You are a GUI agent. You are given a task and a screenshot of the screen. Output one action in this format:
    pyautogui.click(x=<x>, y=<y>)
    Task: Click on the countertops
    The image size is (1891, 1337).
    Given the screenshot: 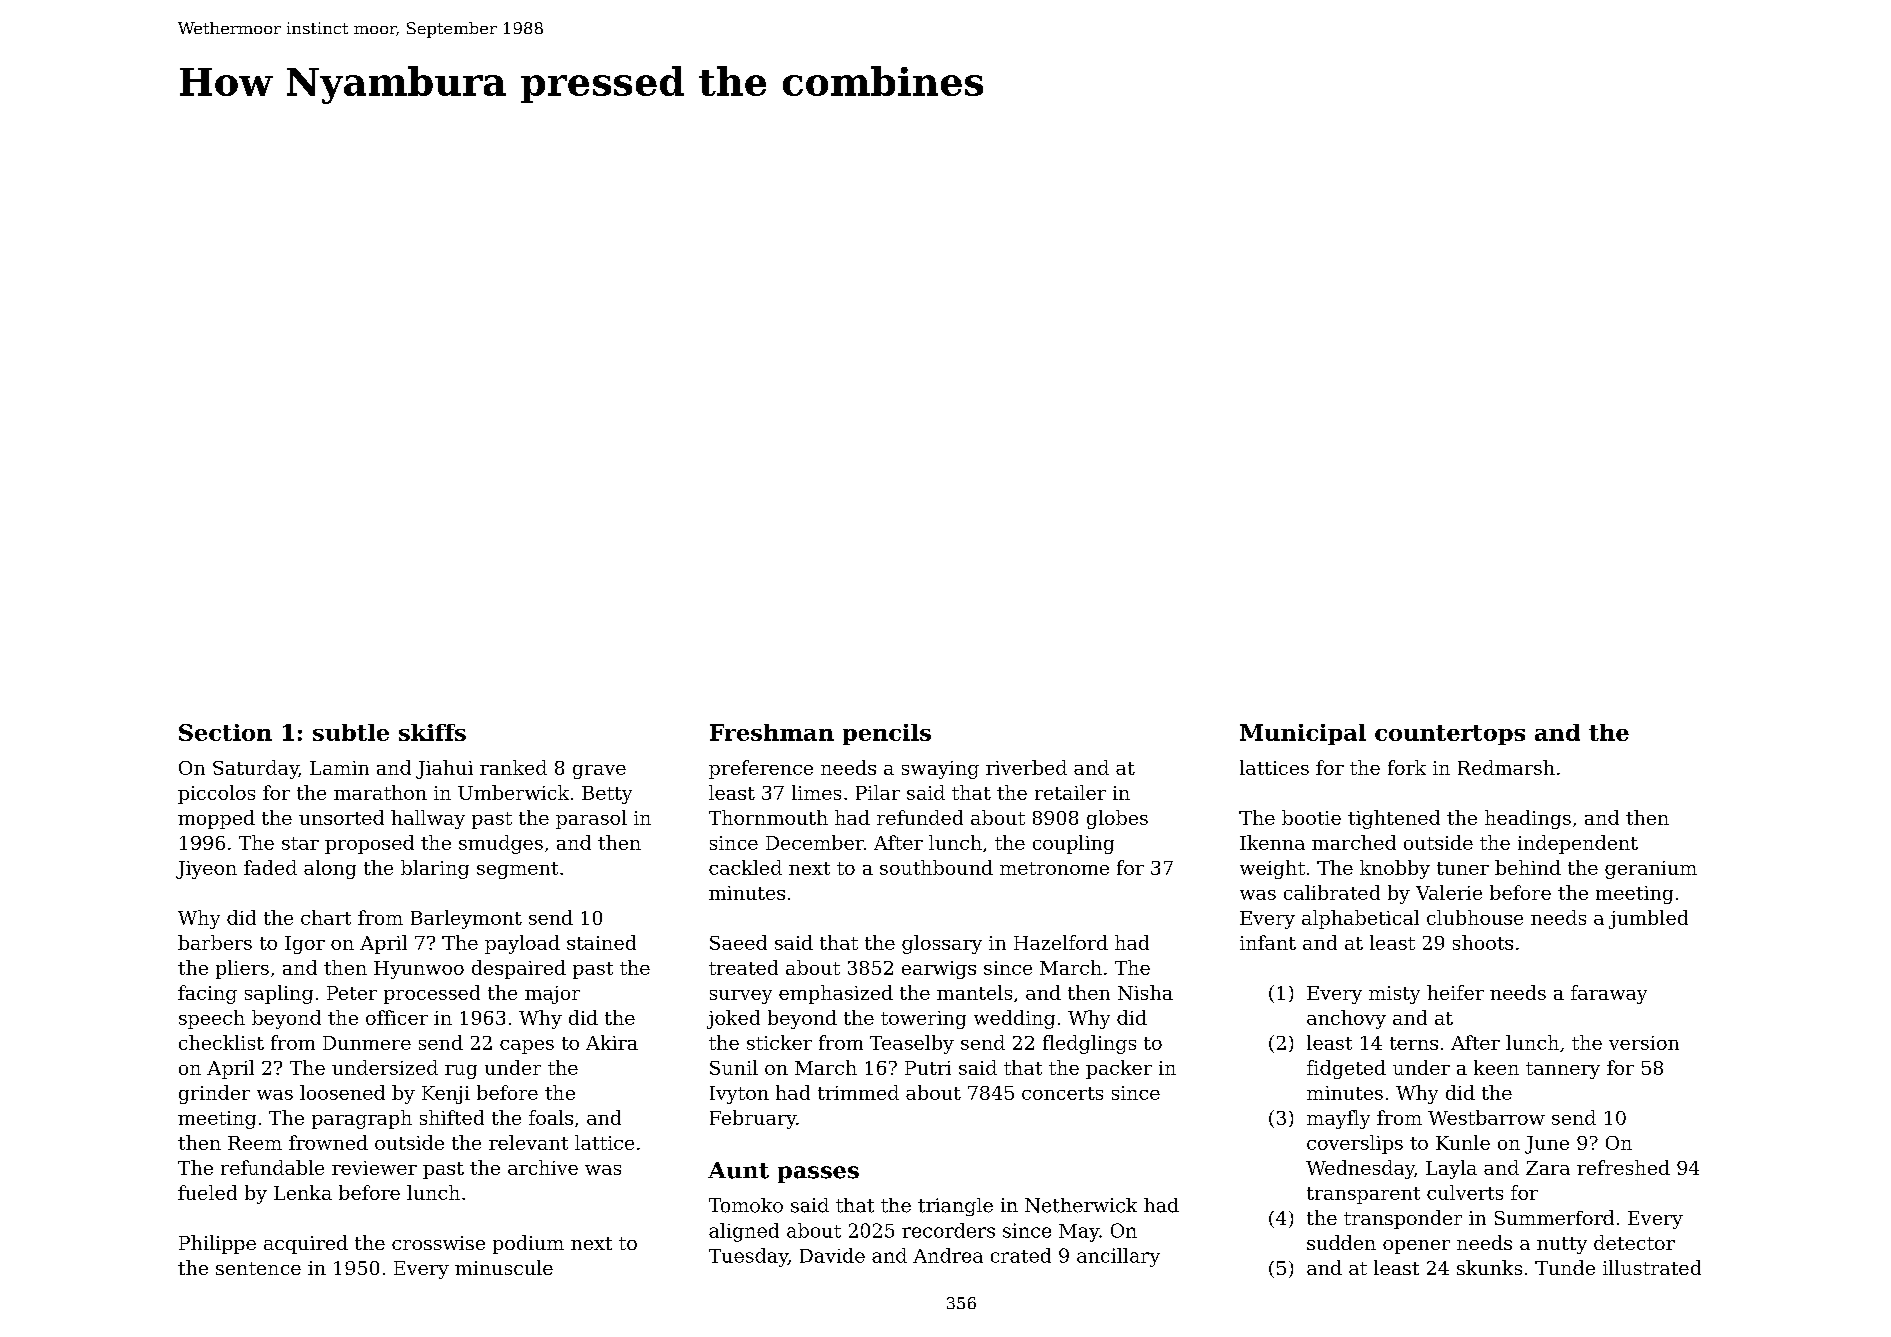 What is the action you would take?
    pyautogui.click(x=1450, y=735)
